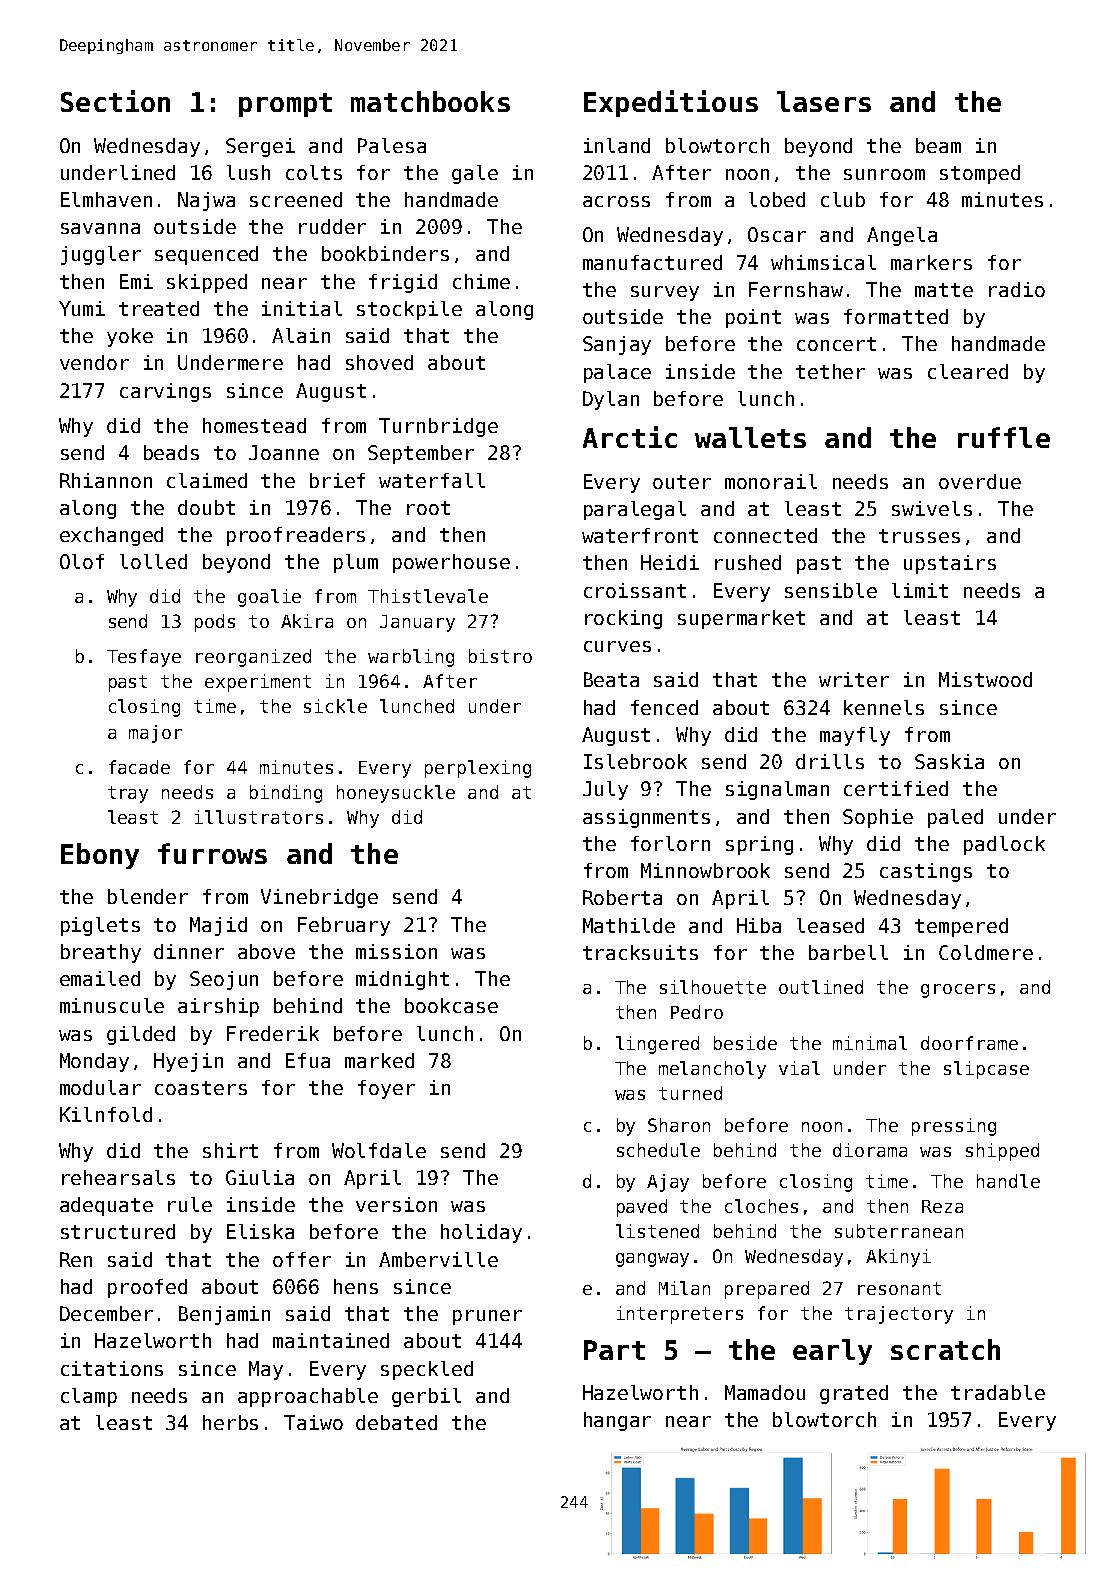  What do you see at coordinates (657, 1231) in the page?
I see `listened` at bounding box center [657, 1231].
